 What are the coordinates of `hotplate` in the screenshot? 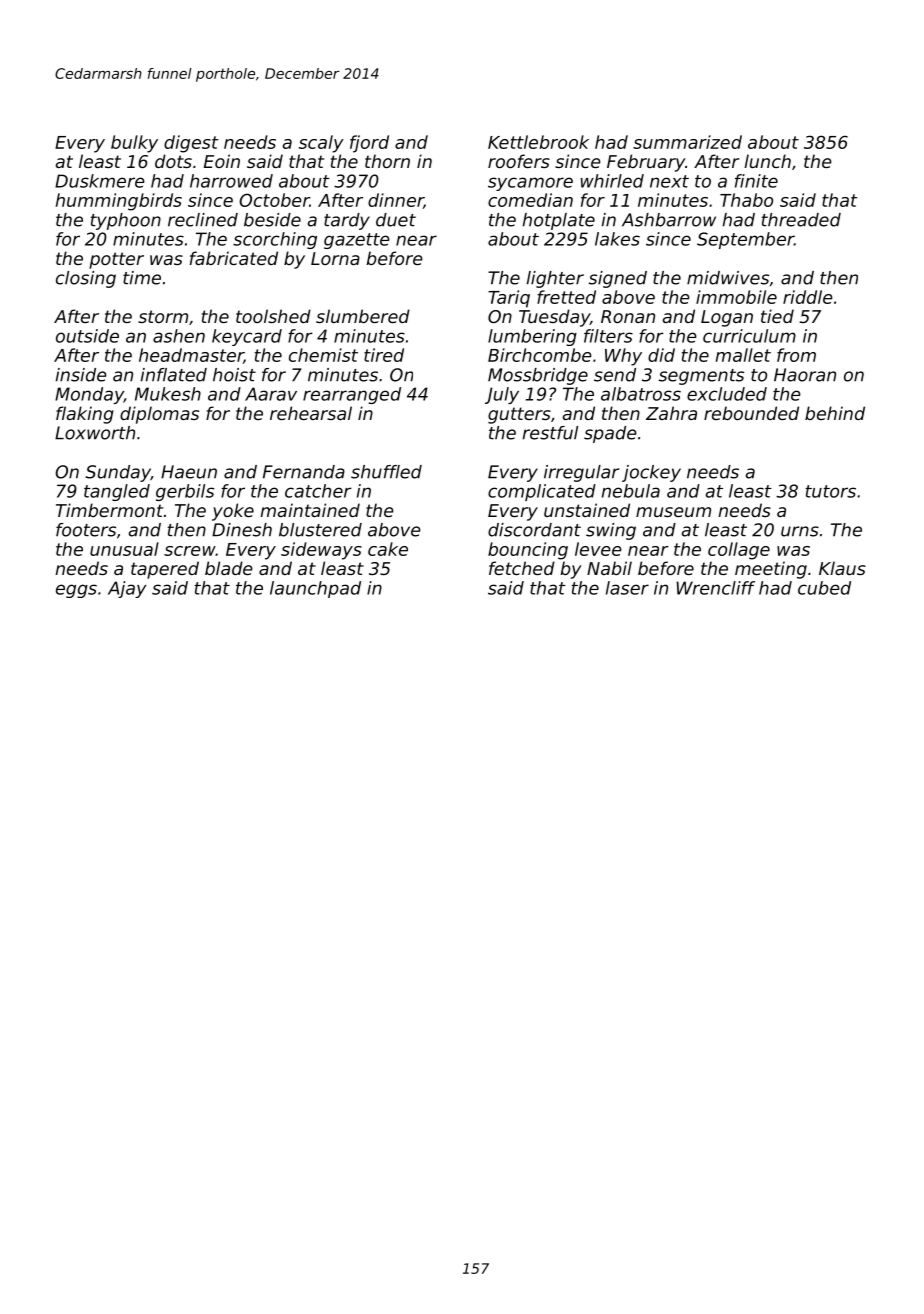 It's located at (559, 221).
